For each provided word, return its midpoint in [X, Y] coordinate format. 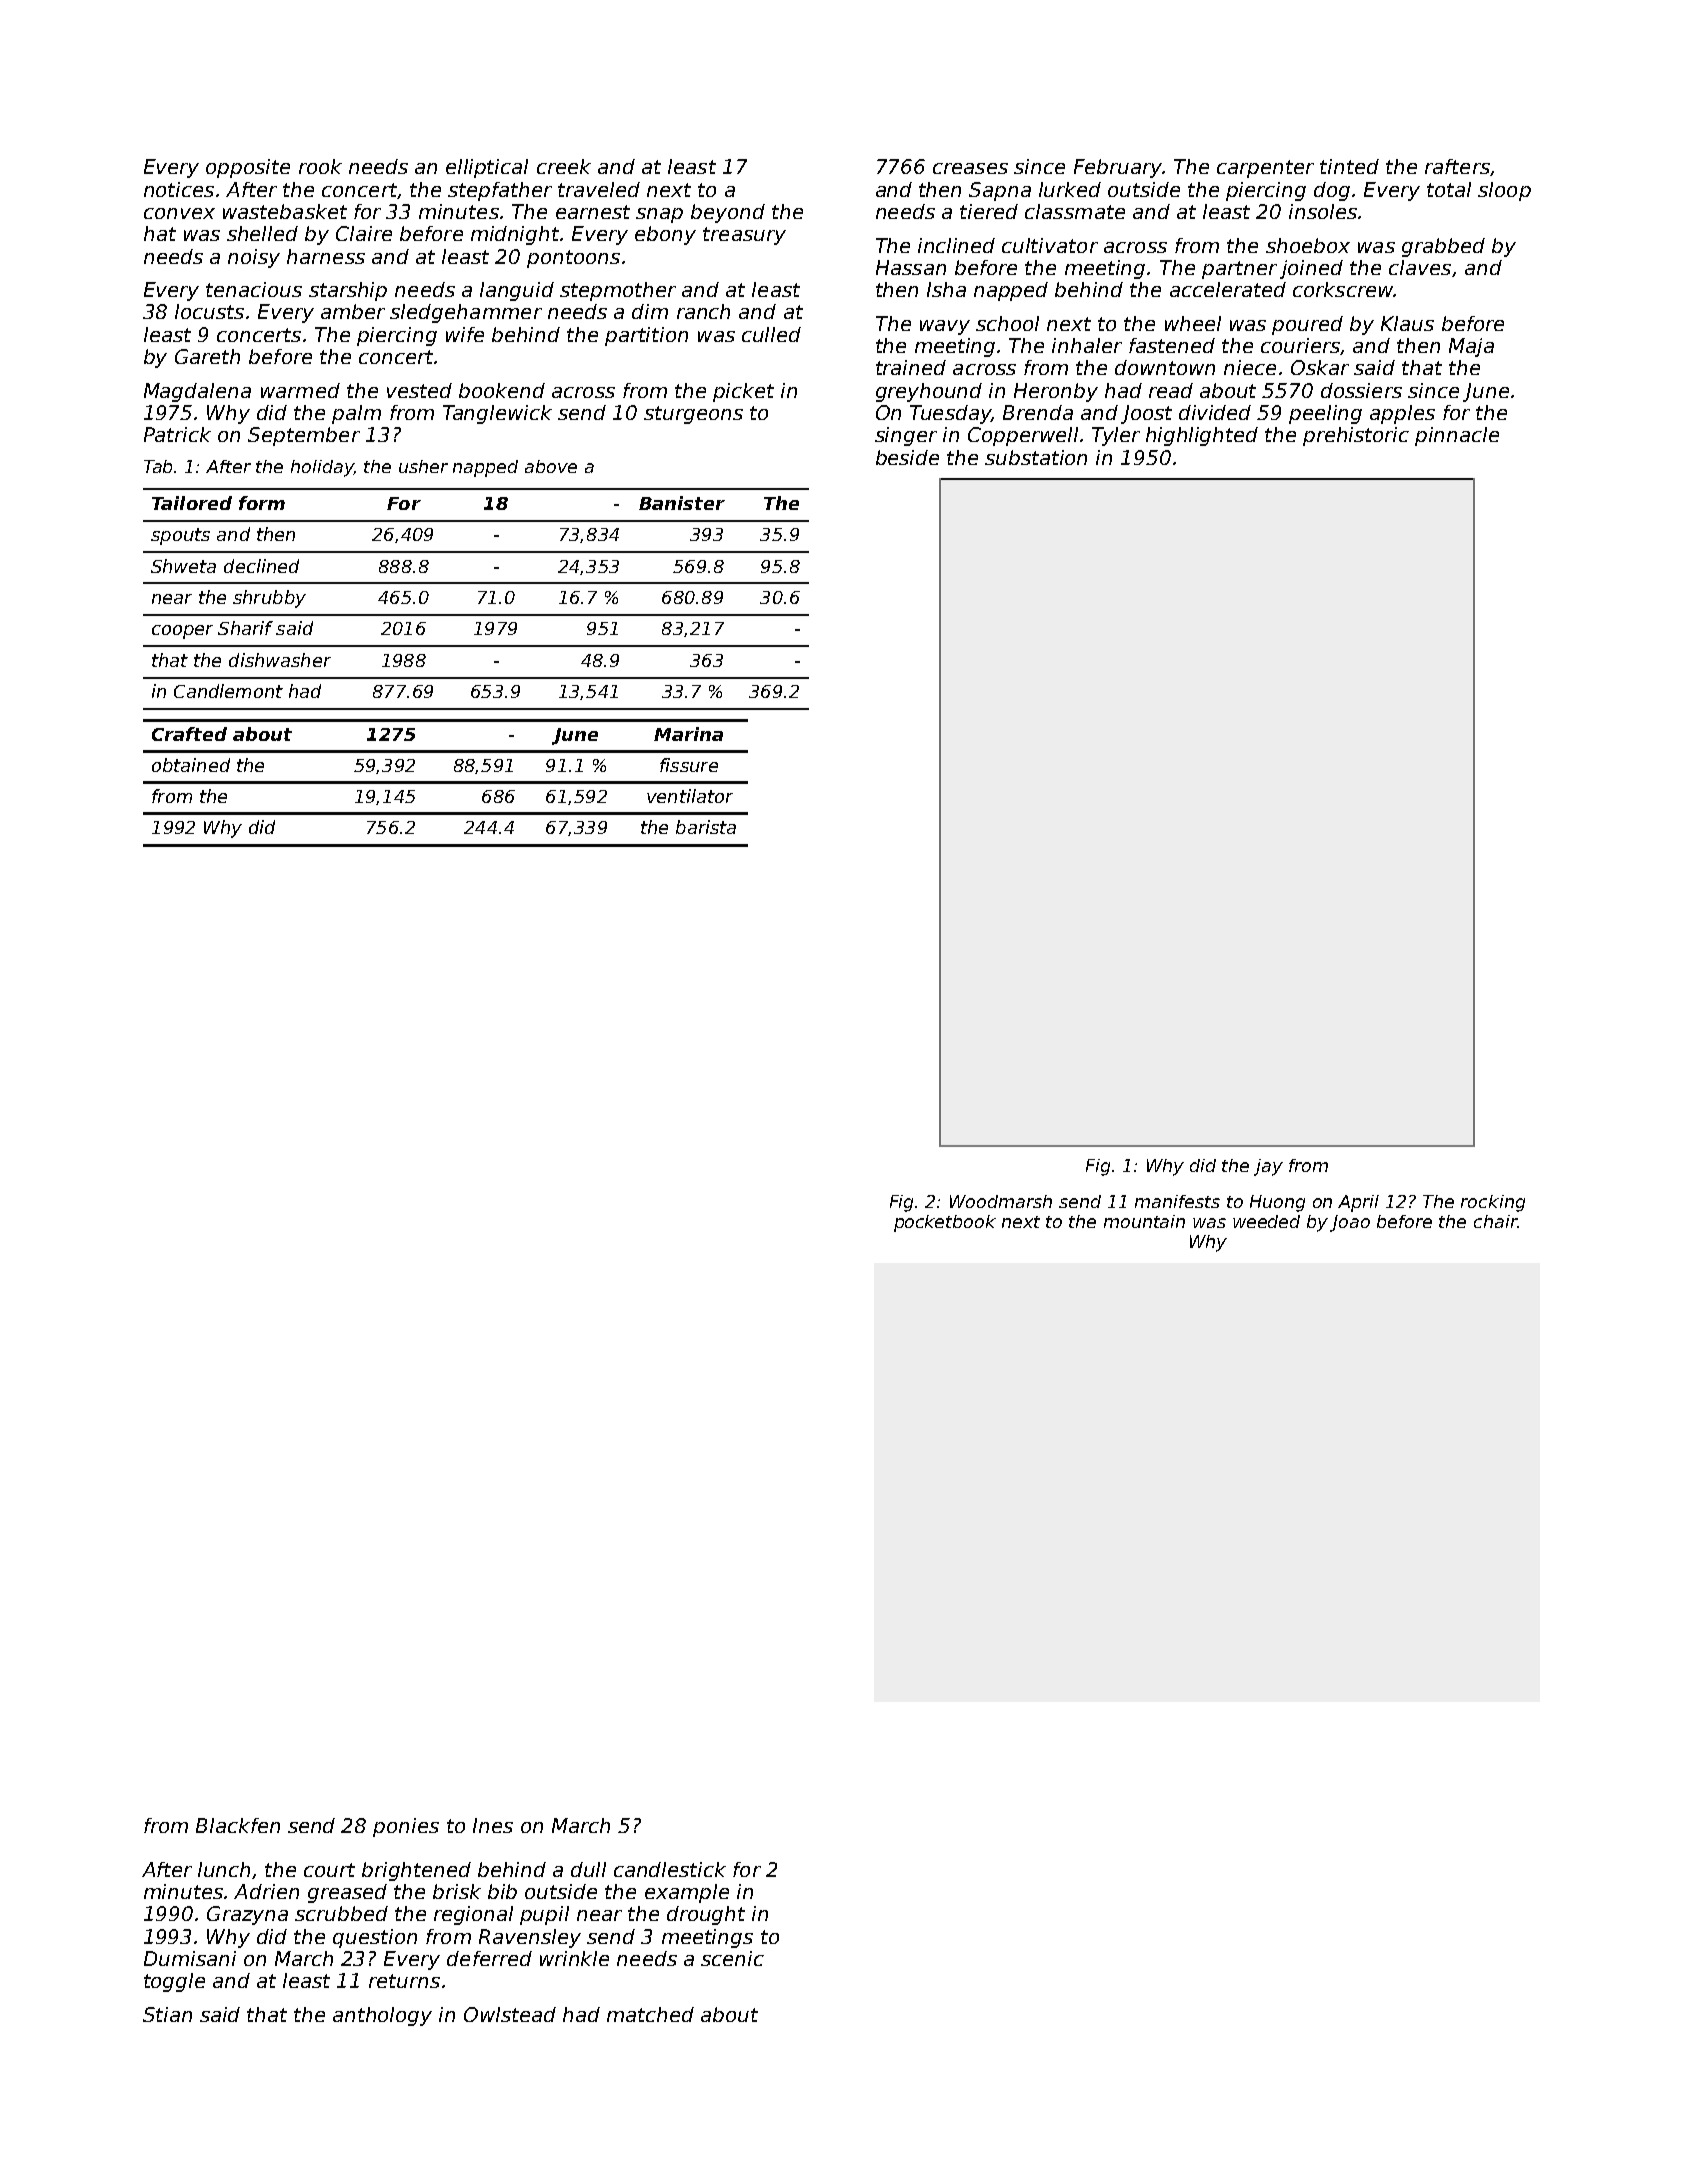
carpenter [1265, 169]
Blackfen [238, 1825]
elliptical [487, 168]
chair [1495, 1221]
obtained [191, 765]
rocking [1493, 1203]
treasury [744, 236]
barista [706, 827]
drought [706, 1915]
